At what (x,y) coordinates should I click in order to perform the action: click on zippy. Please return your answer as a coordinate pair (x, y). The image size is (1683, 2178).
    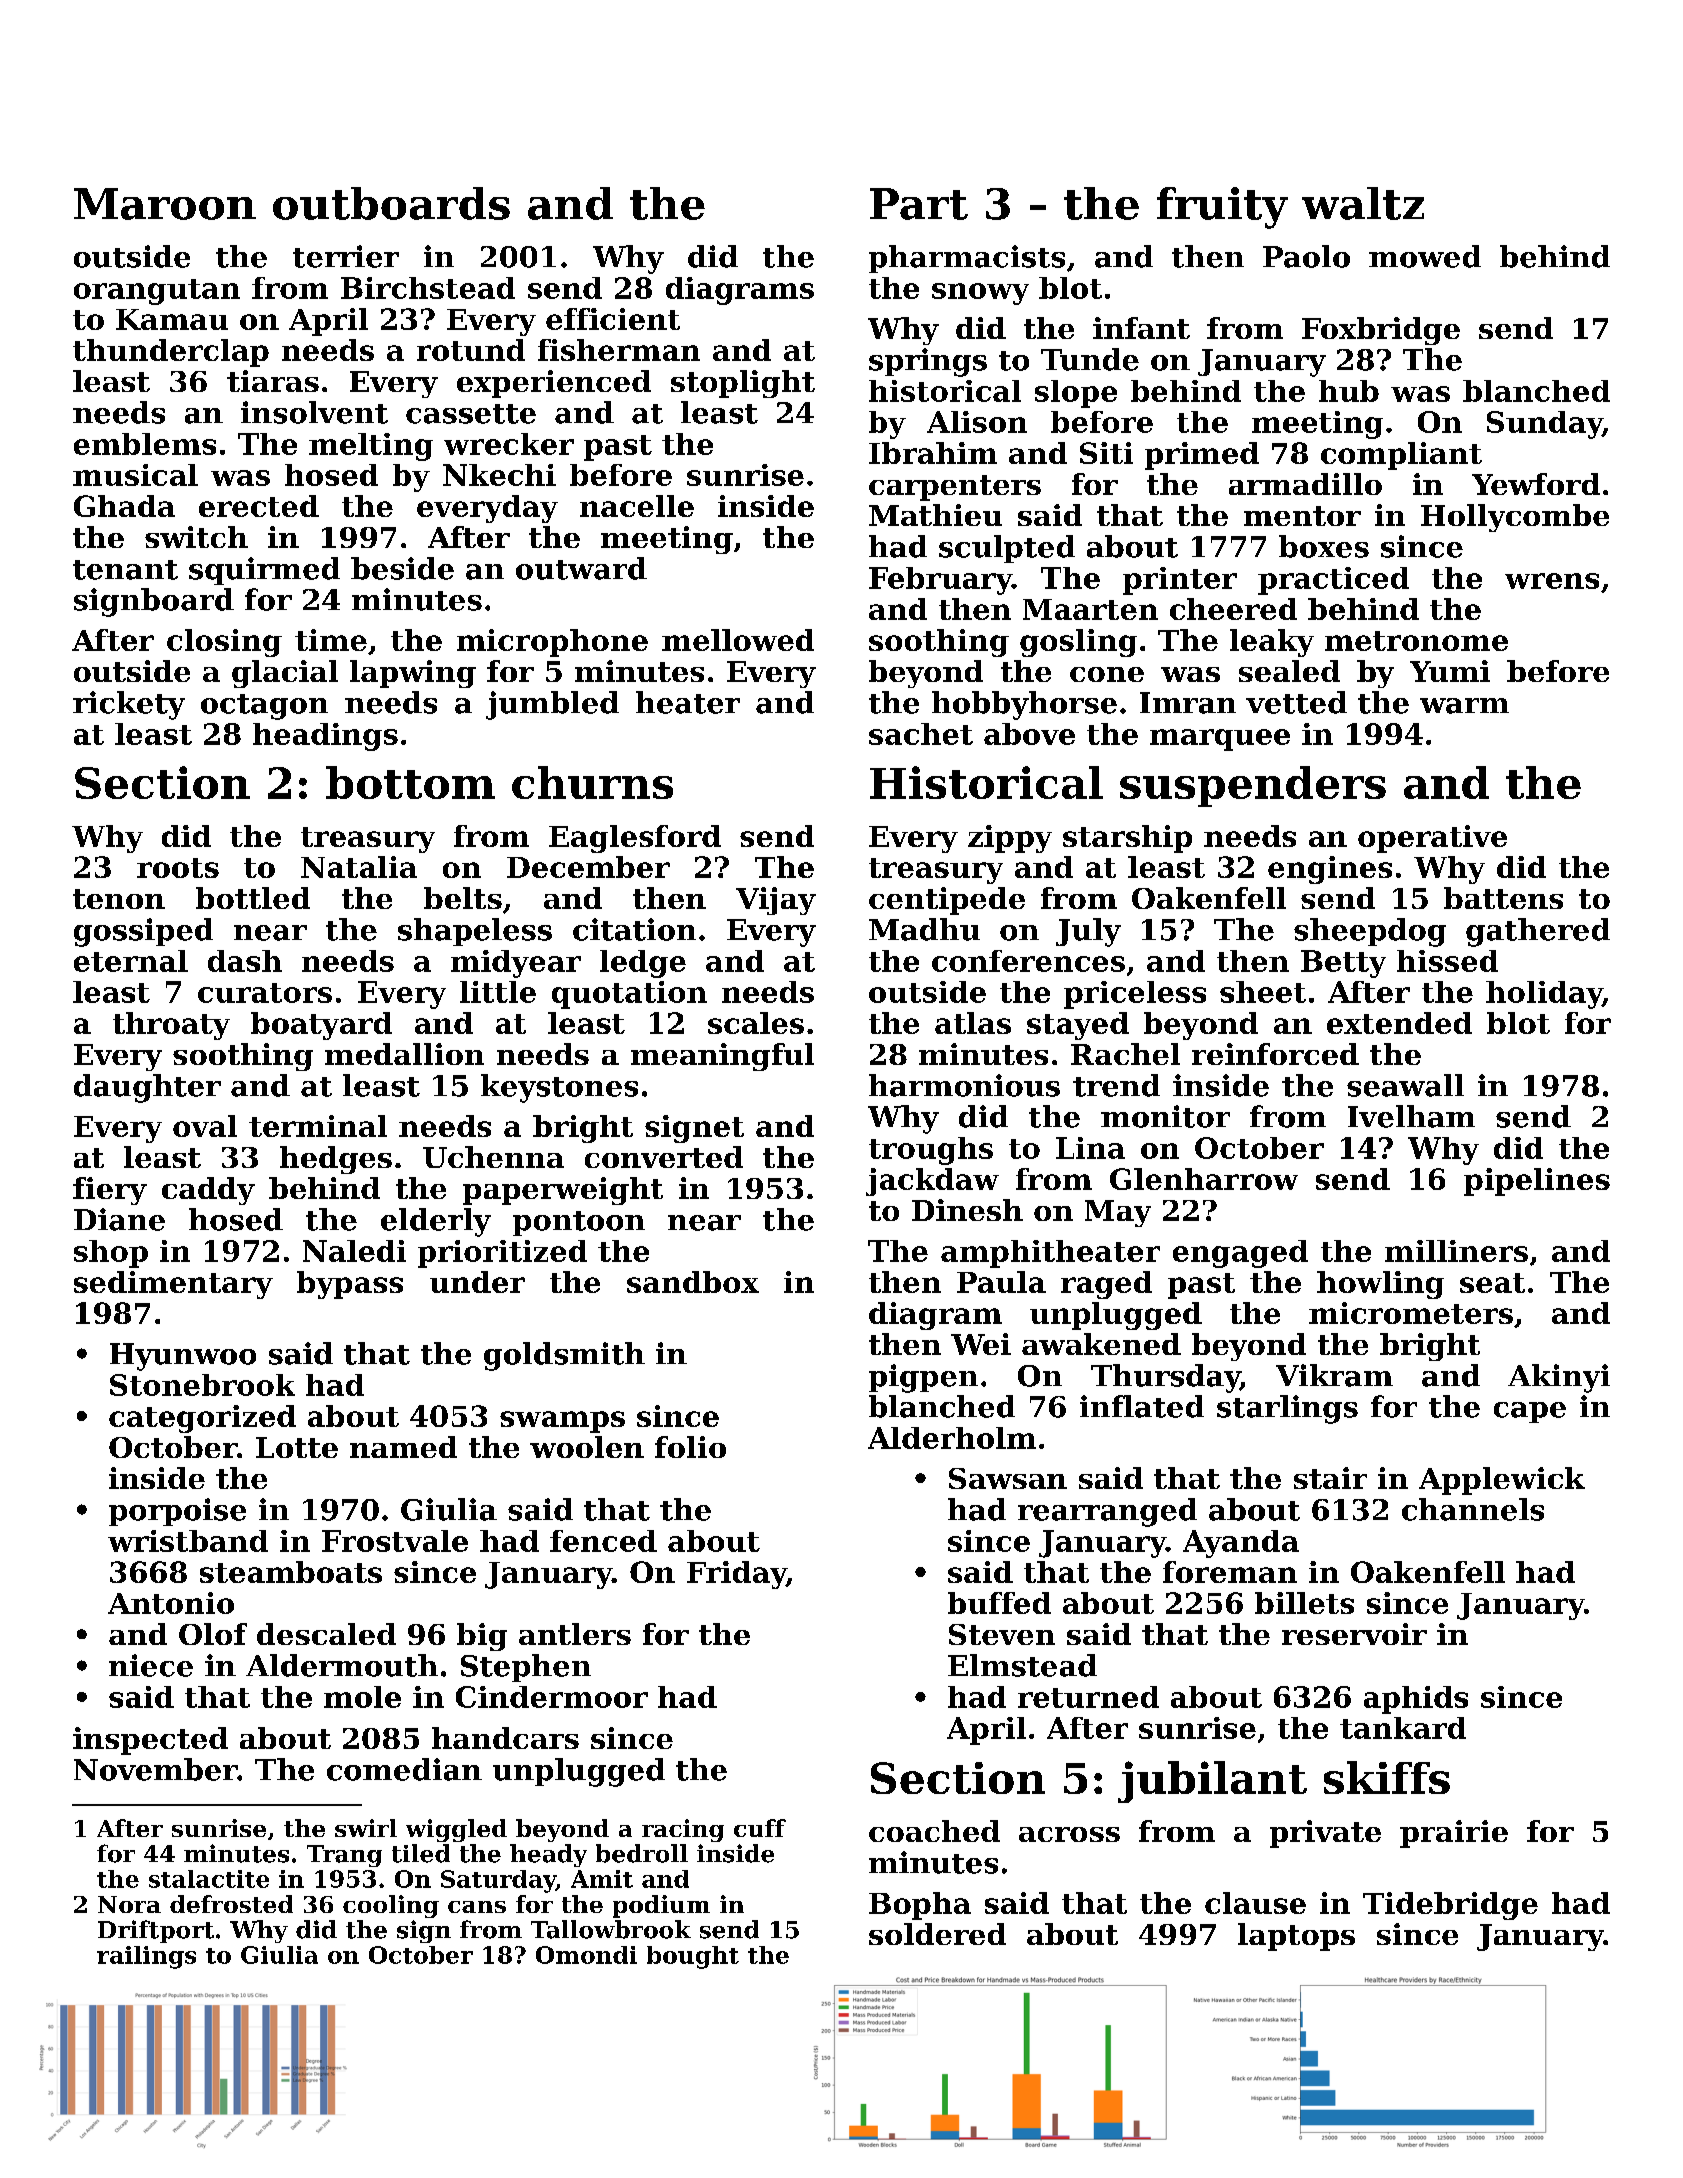
    Looking at the image, I should click on (1010, 839).
